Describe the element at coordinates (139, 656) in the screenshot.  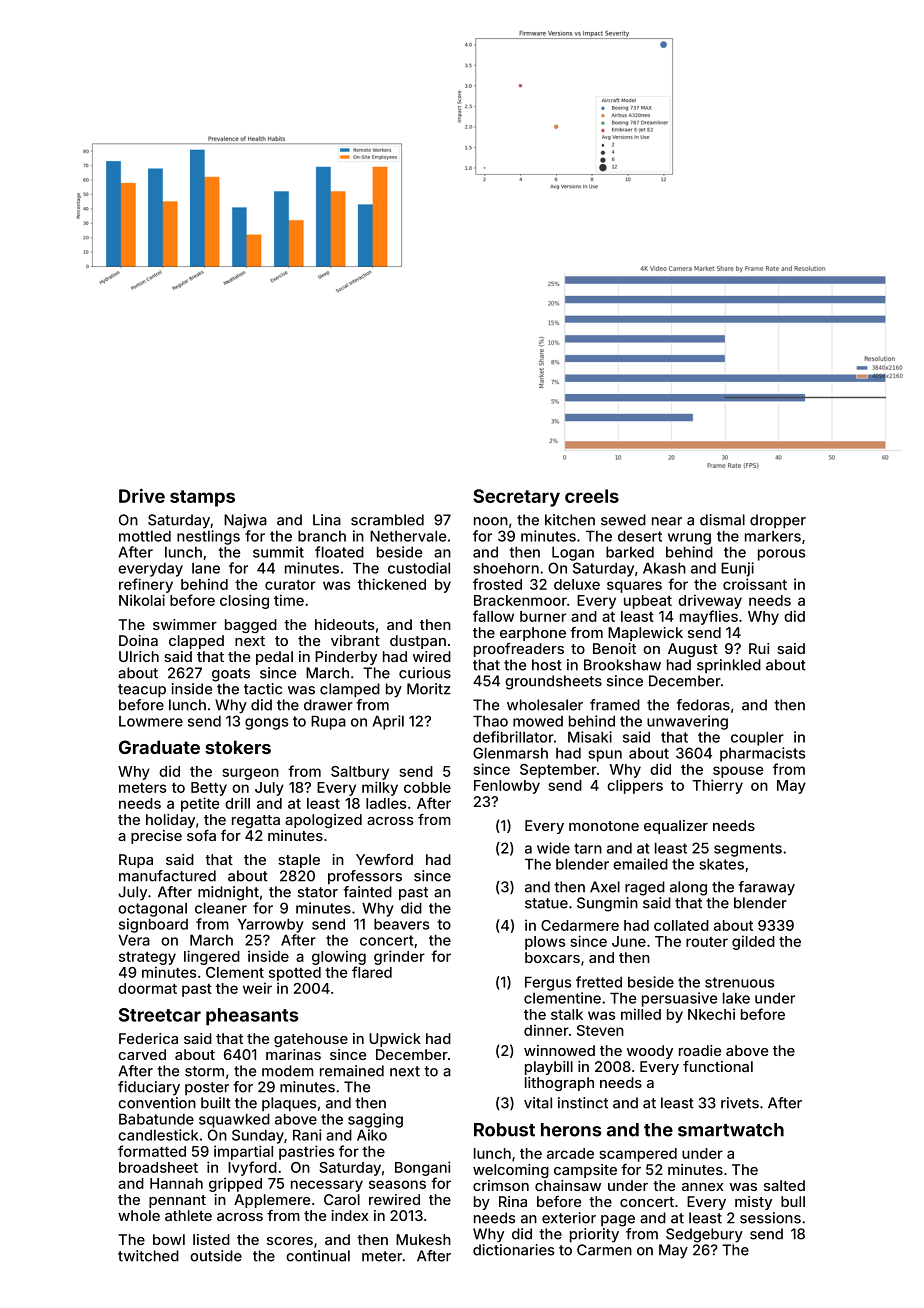
I see `Ulrich` at that location.
